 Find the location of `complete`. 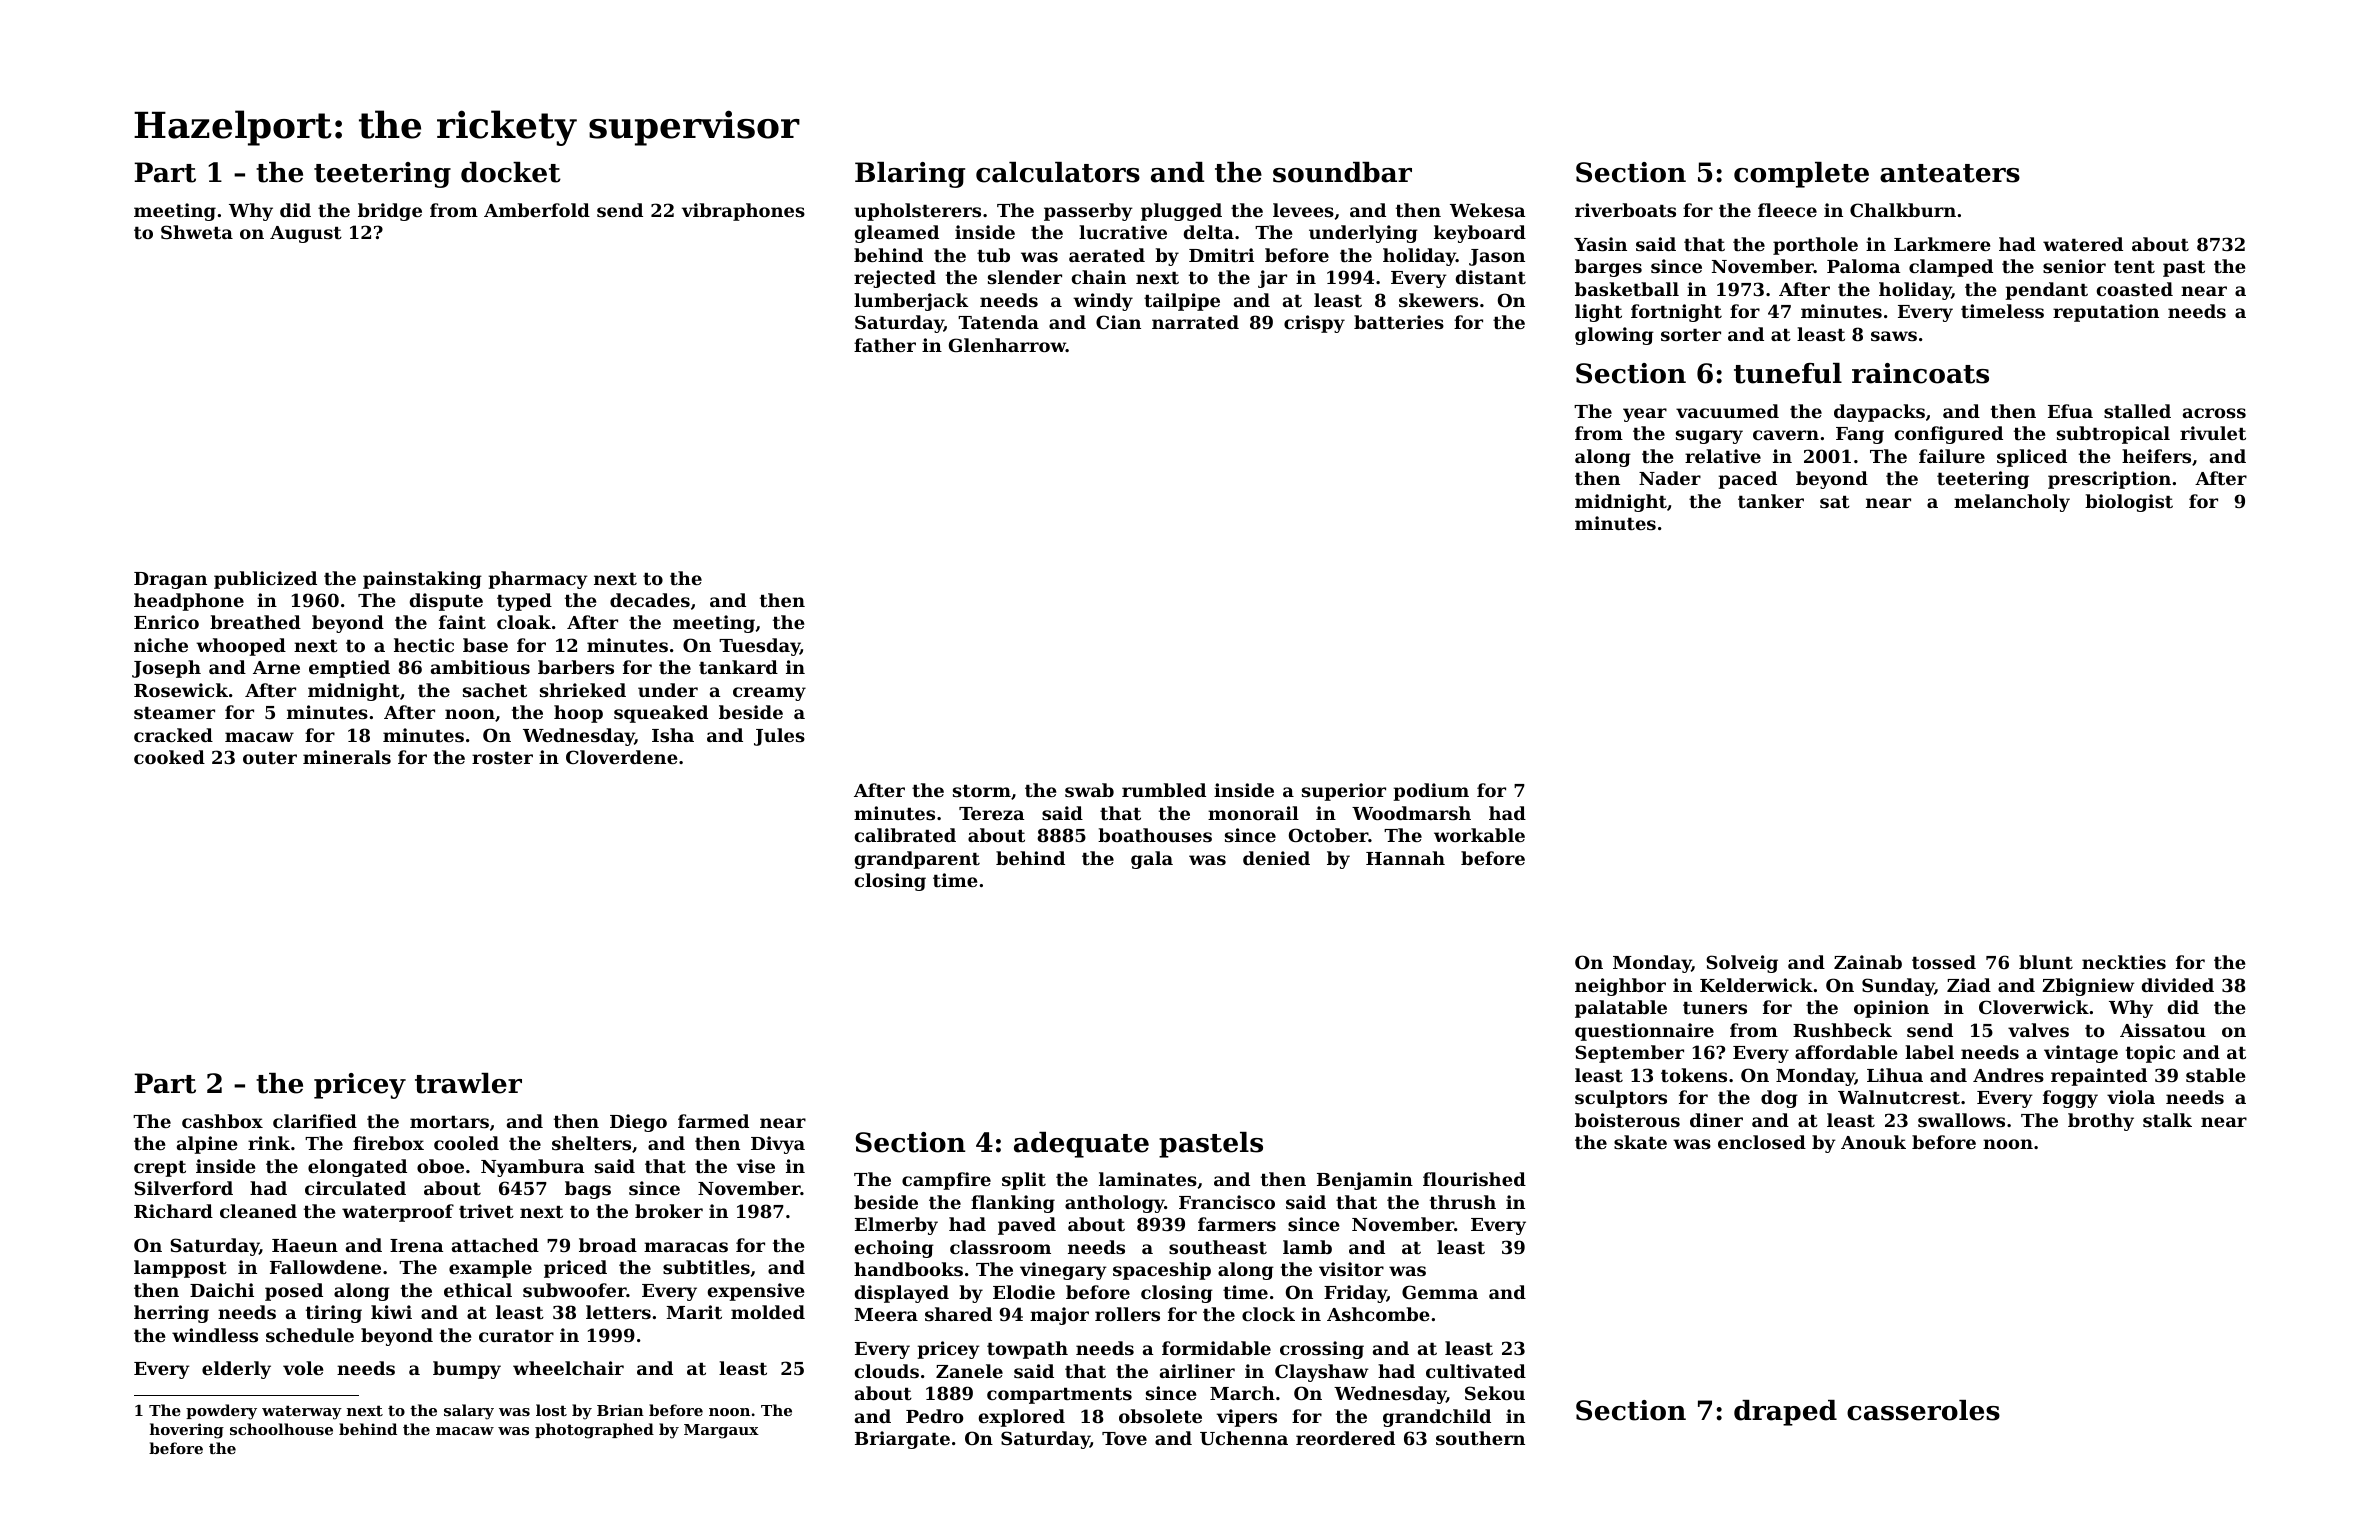

complete is located at coordinates (1801, 175).
